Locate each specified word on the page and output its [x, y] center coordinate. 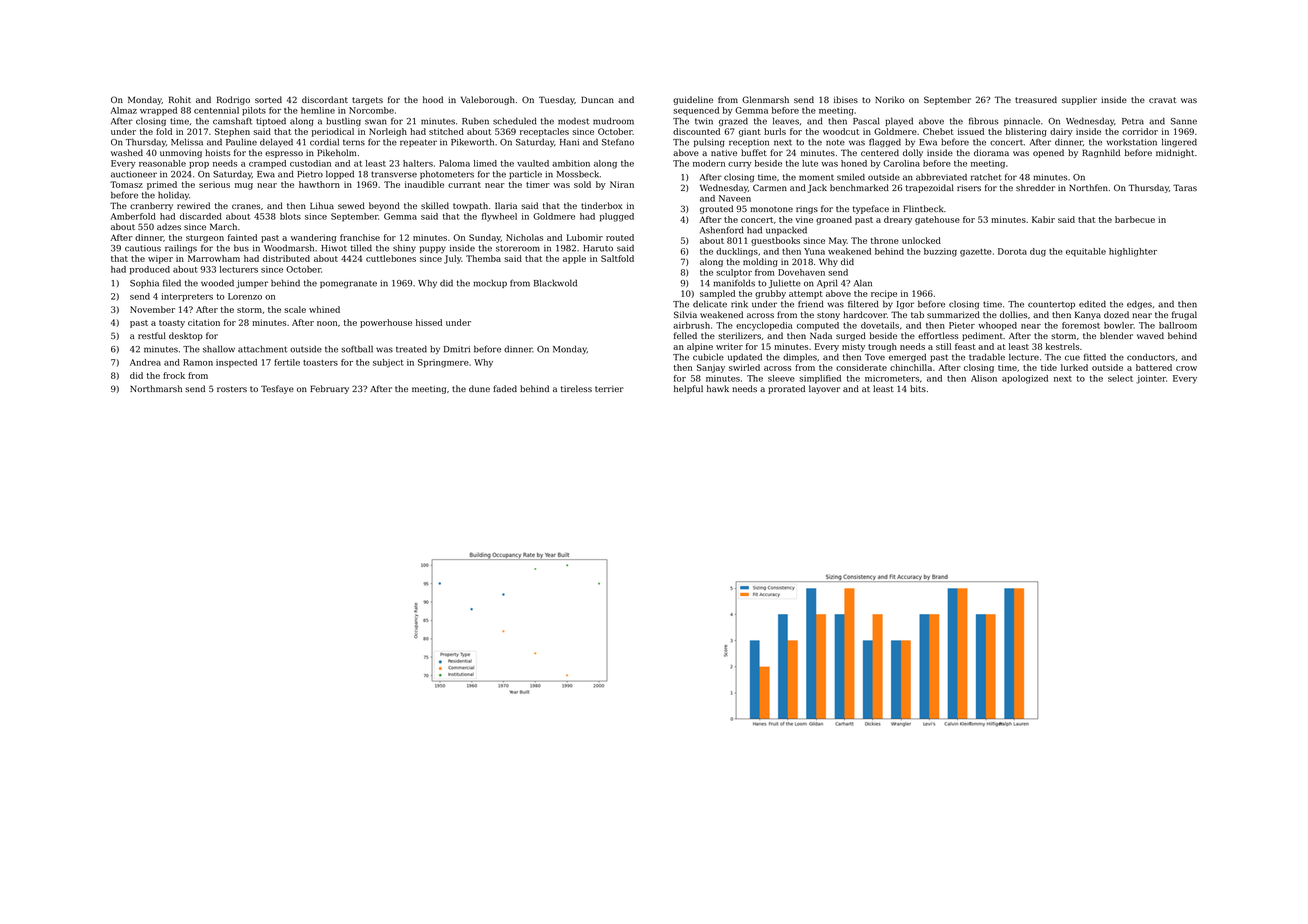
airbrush [691, 325]
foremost [1081, 325]
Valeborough [488, 100]
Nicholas [524, 237]
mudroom [613, 121]
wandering [313, 238]
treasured [1036, 99]
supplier [1079, 100]
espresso [284, 154]
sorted [268, 99]
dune [479, 388]
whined [324, 309]
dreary [898, 220]
